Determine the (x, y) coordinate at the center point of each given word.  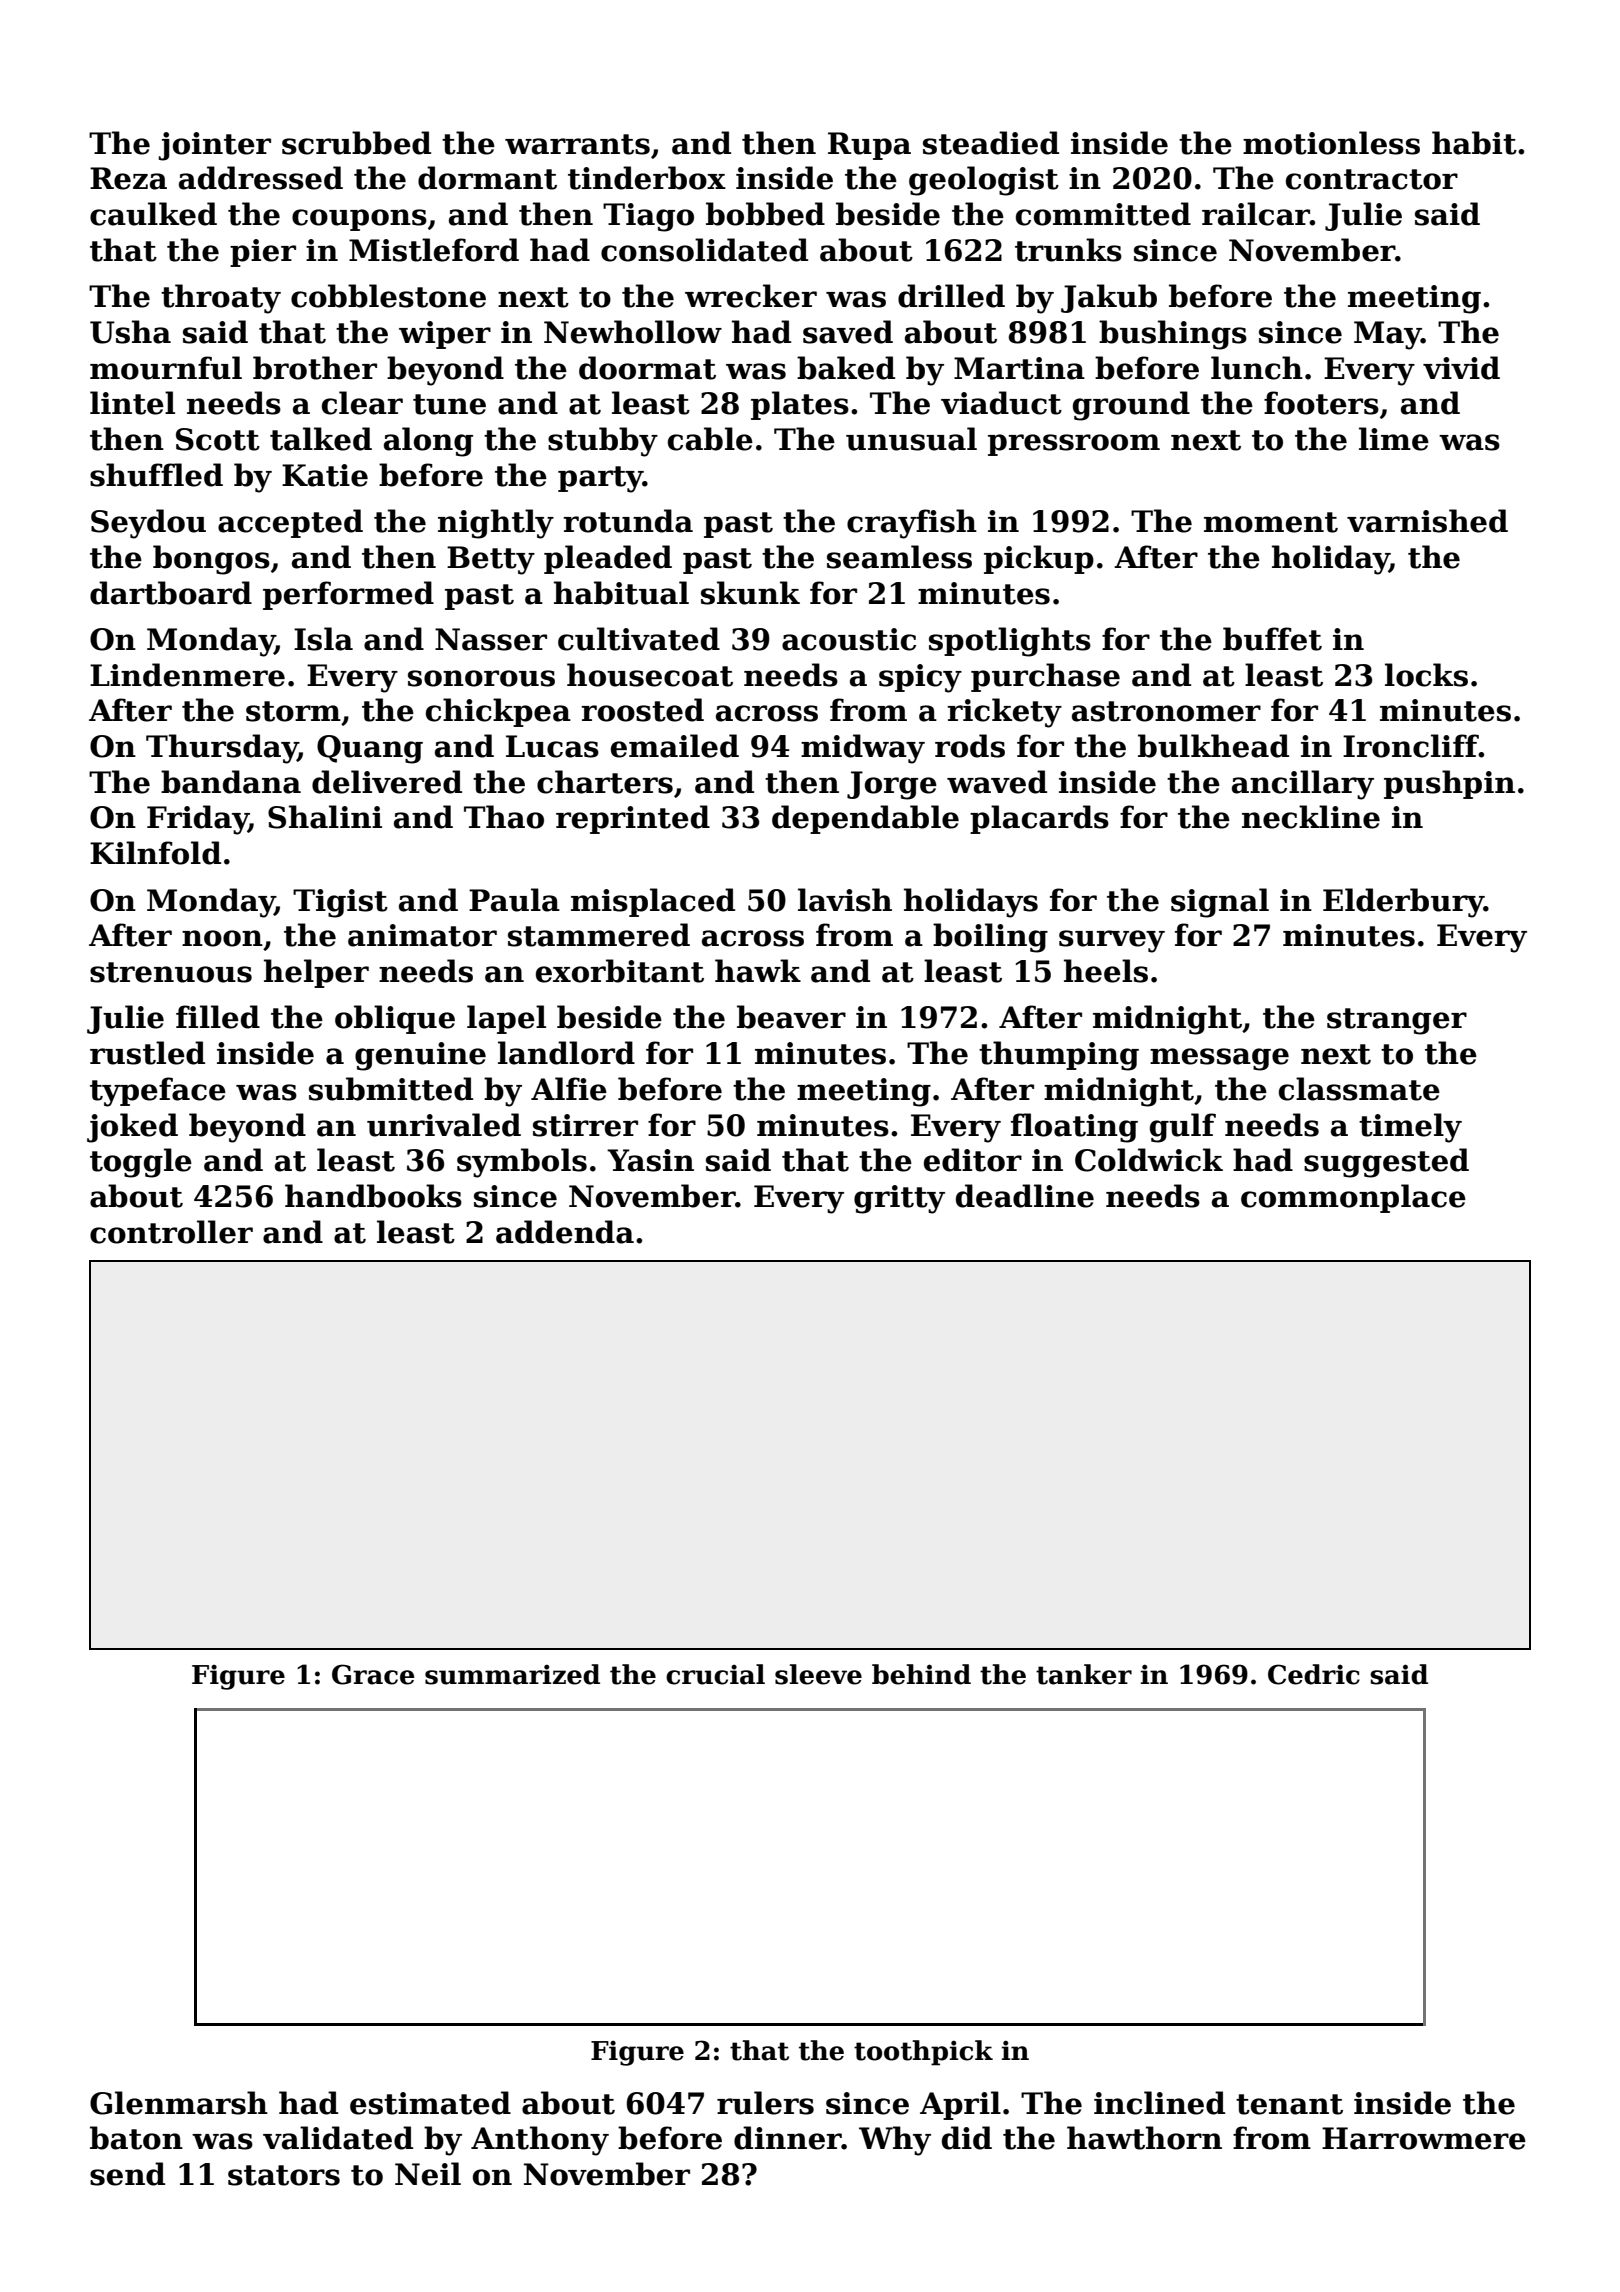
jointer (214, 146)
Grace (373, 1674)
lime (1394, 439)
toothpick (923, 2053)
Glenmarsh (179, 2103)
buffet (1272, 639)
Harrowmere (1424, 2138)
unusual (911, 439)
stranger (1397, 1021)
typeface (158, 1092)
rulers (765, 2103)
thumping (1059, 1056)
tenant (1289, 2104)
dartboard (171, 593)
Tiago (648, 217)
